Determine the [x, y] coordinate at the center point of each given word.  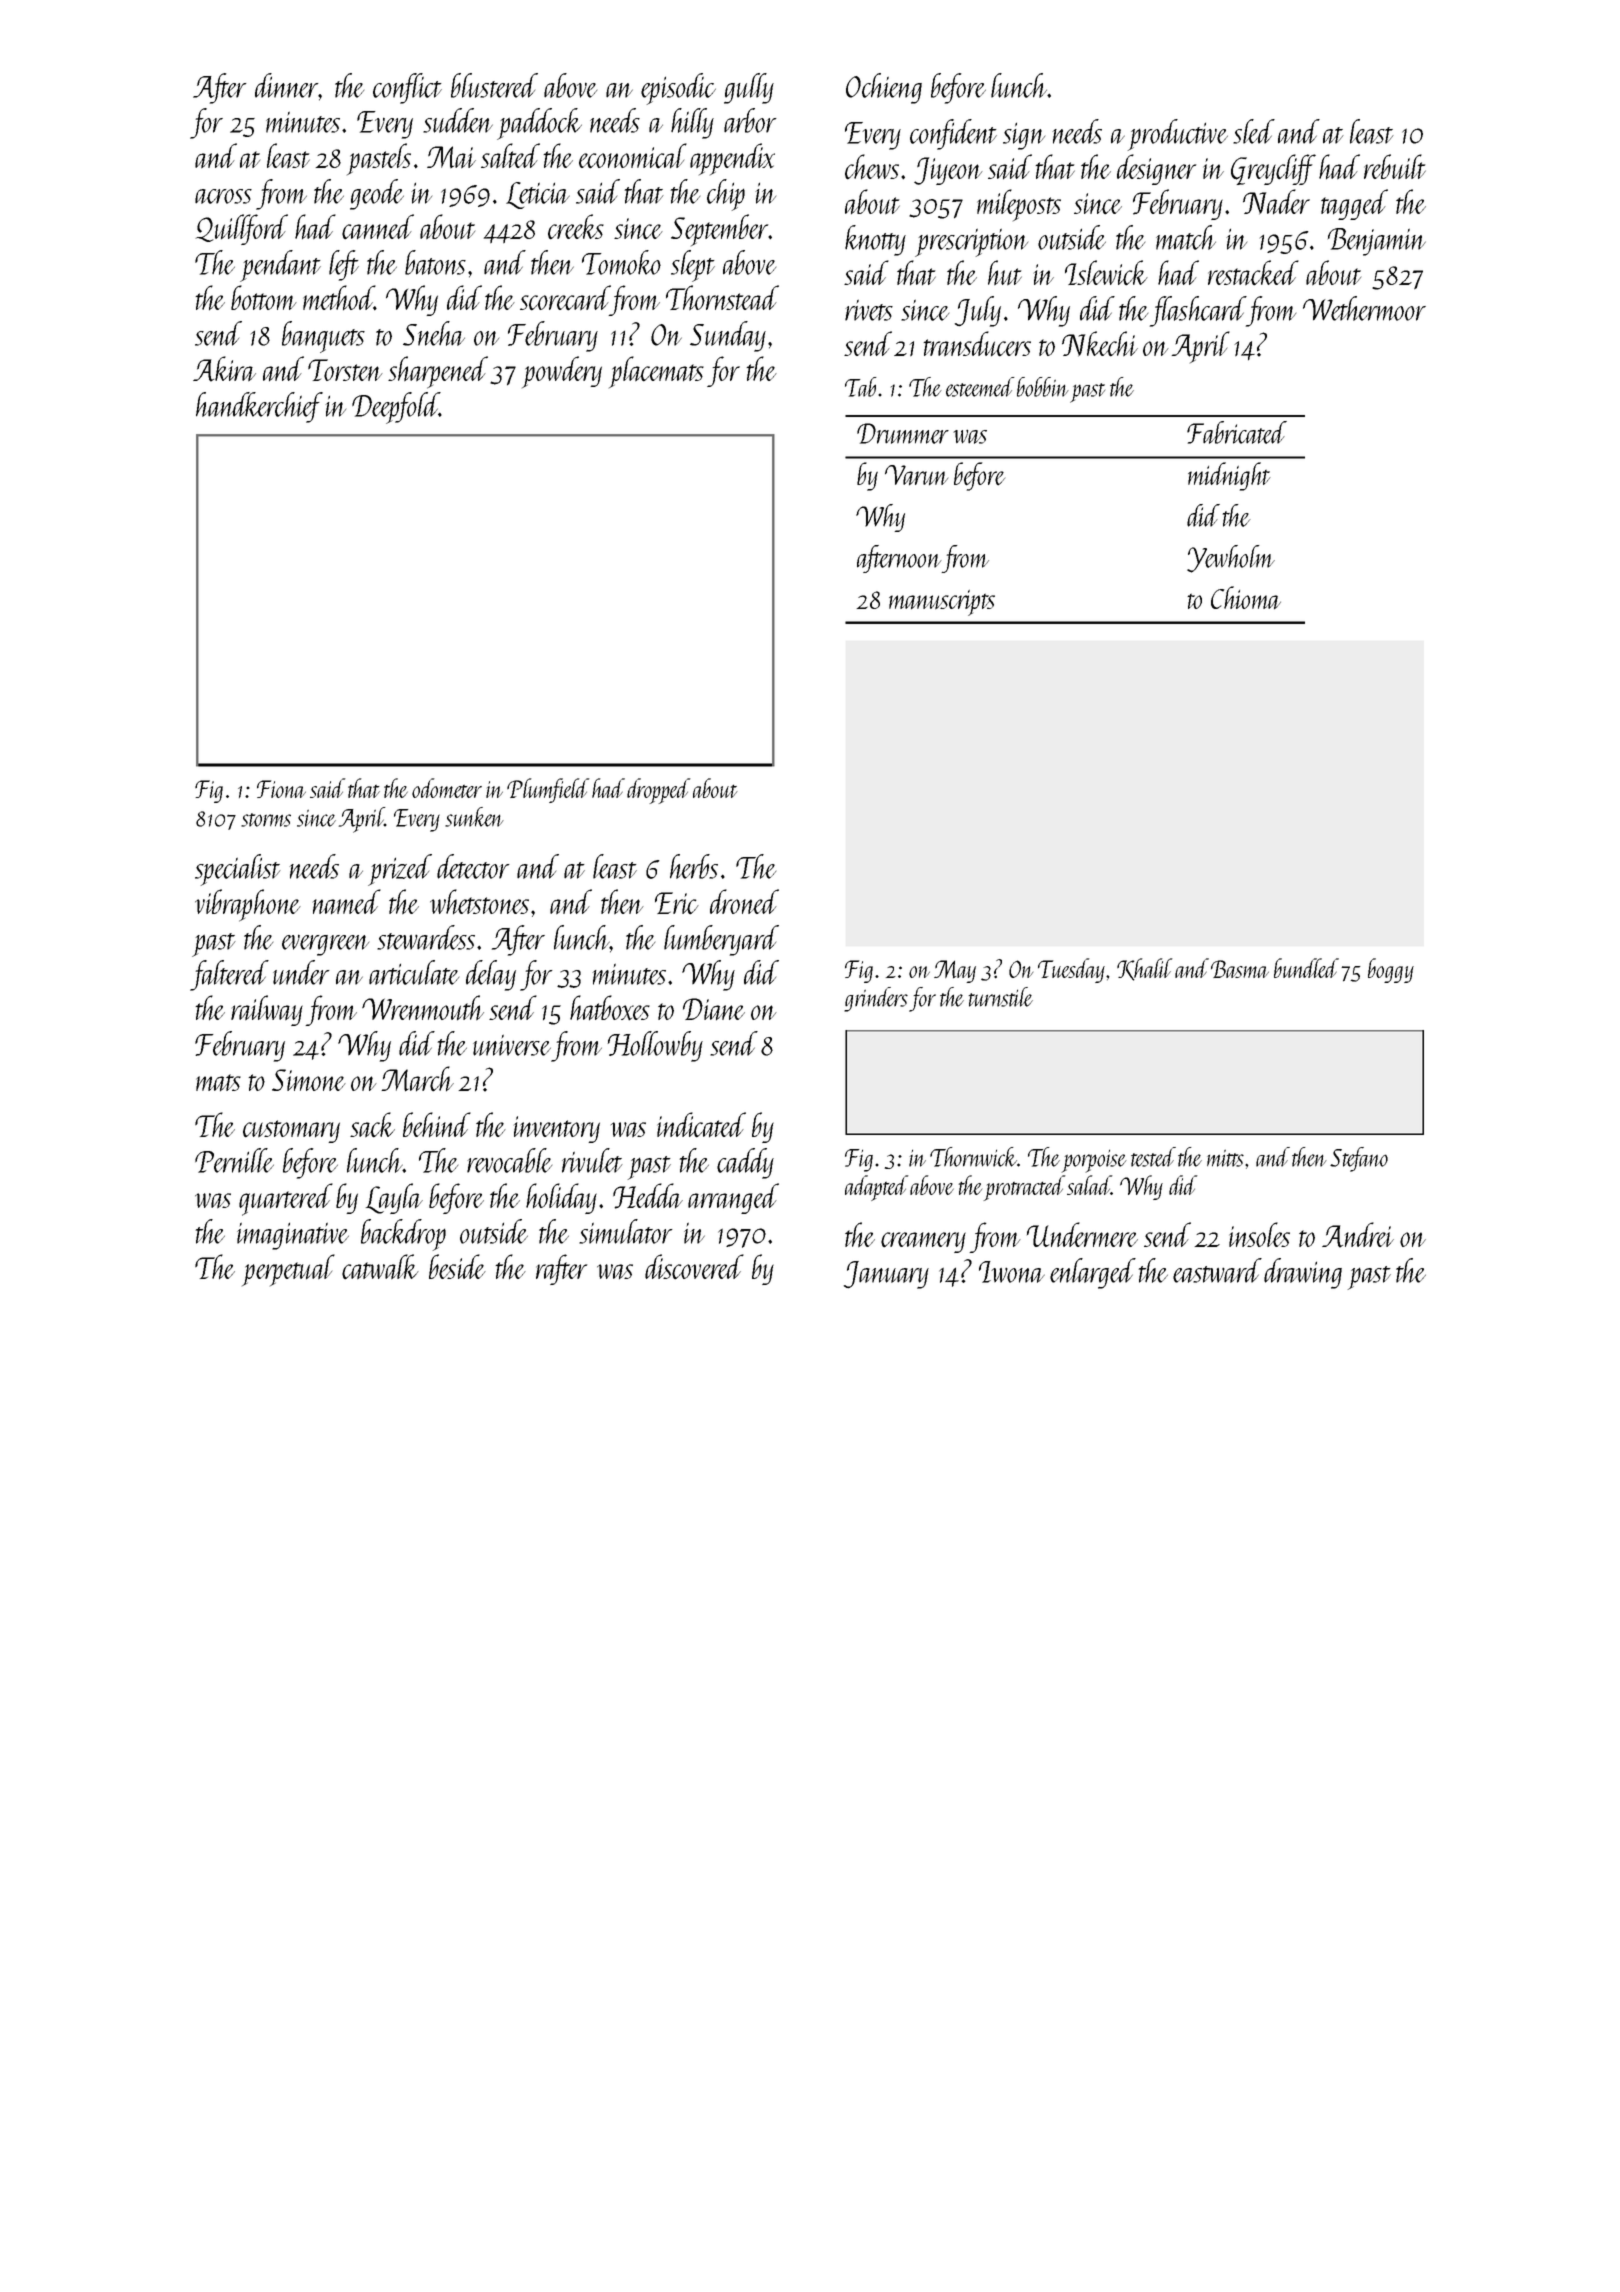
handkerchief [259, 407]
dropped [658, 791]
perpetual [288, 1270]
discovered [694, 1267]
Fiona [281, 789]
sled [1254, 131]
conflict [407, 88]
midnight [1229, 476]
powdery [562, 372]
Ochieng [884, 88]
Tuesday [1071, 970]
